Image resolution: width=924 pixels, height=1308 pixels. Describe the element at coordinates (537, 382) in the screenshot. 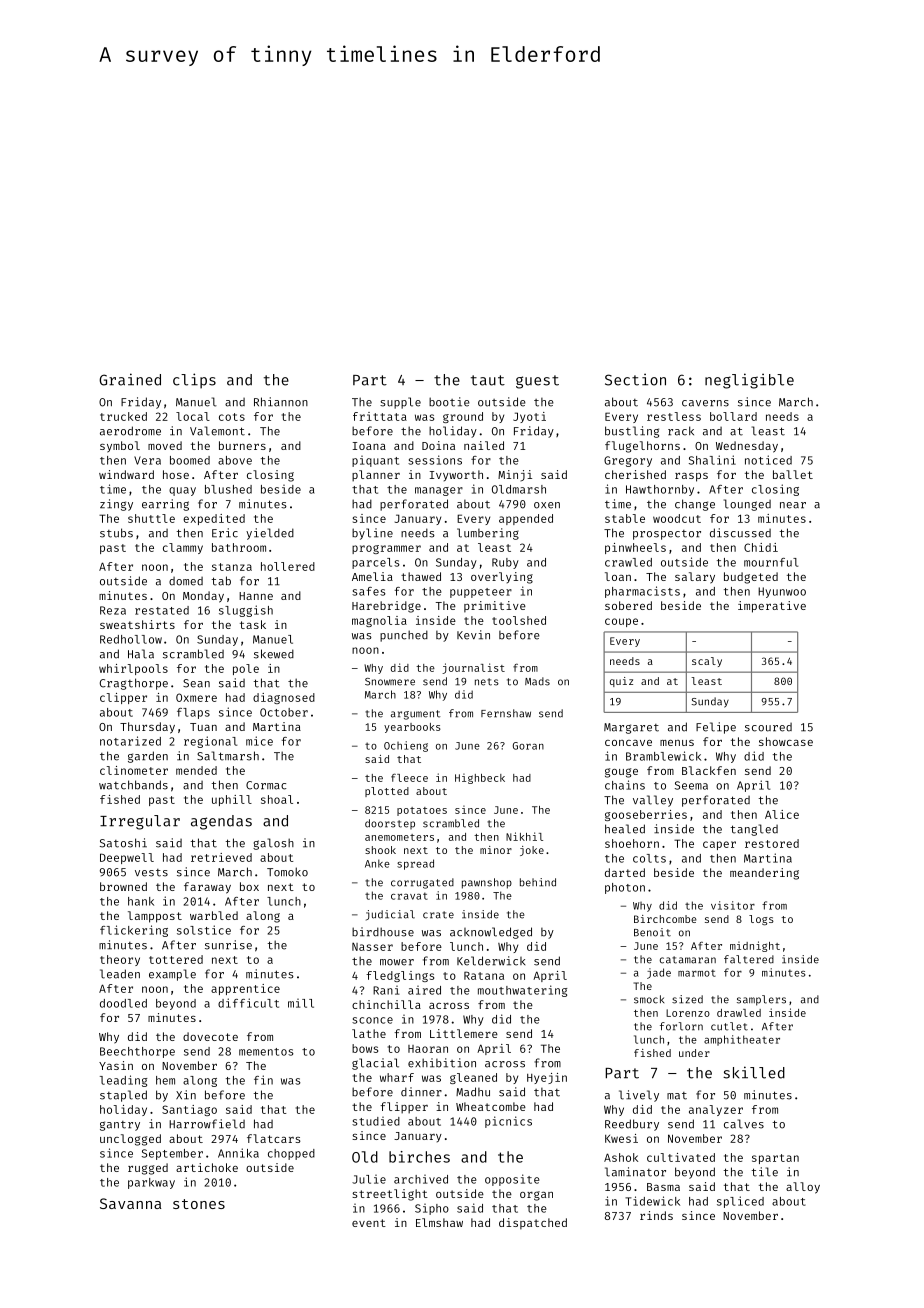

I see `guest` at that location.
